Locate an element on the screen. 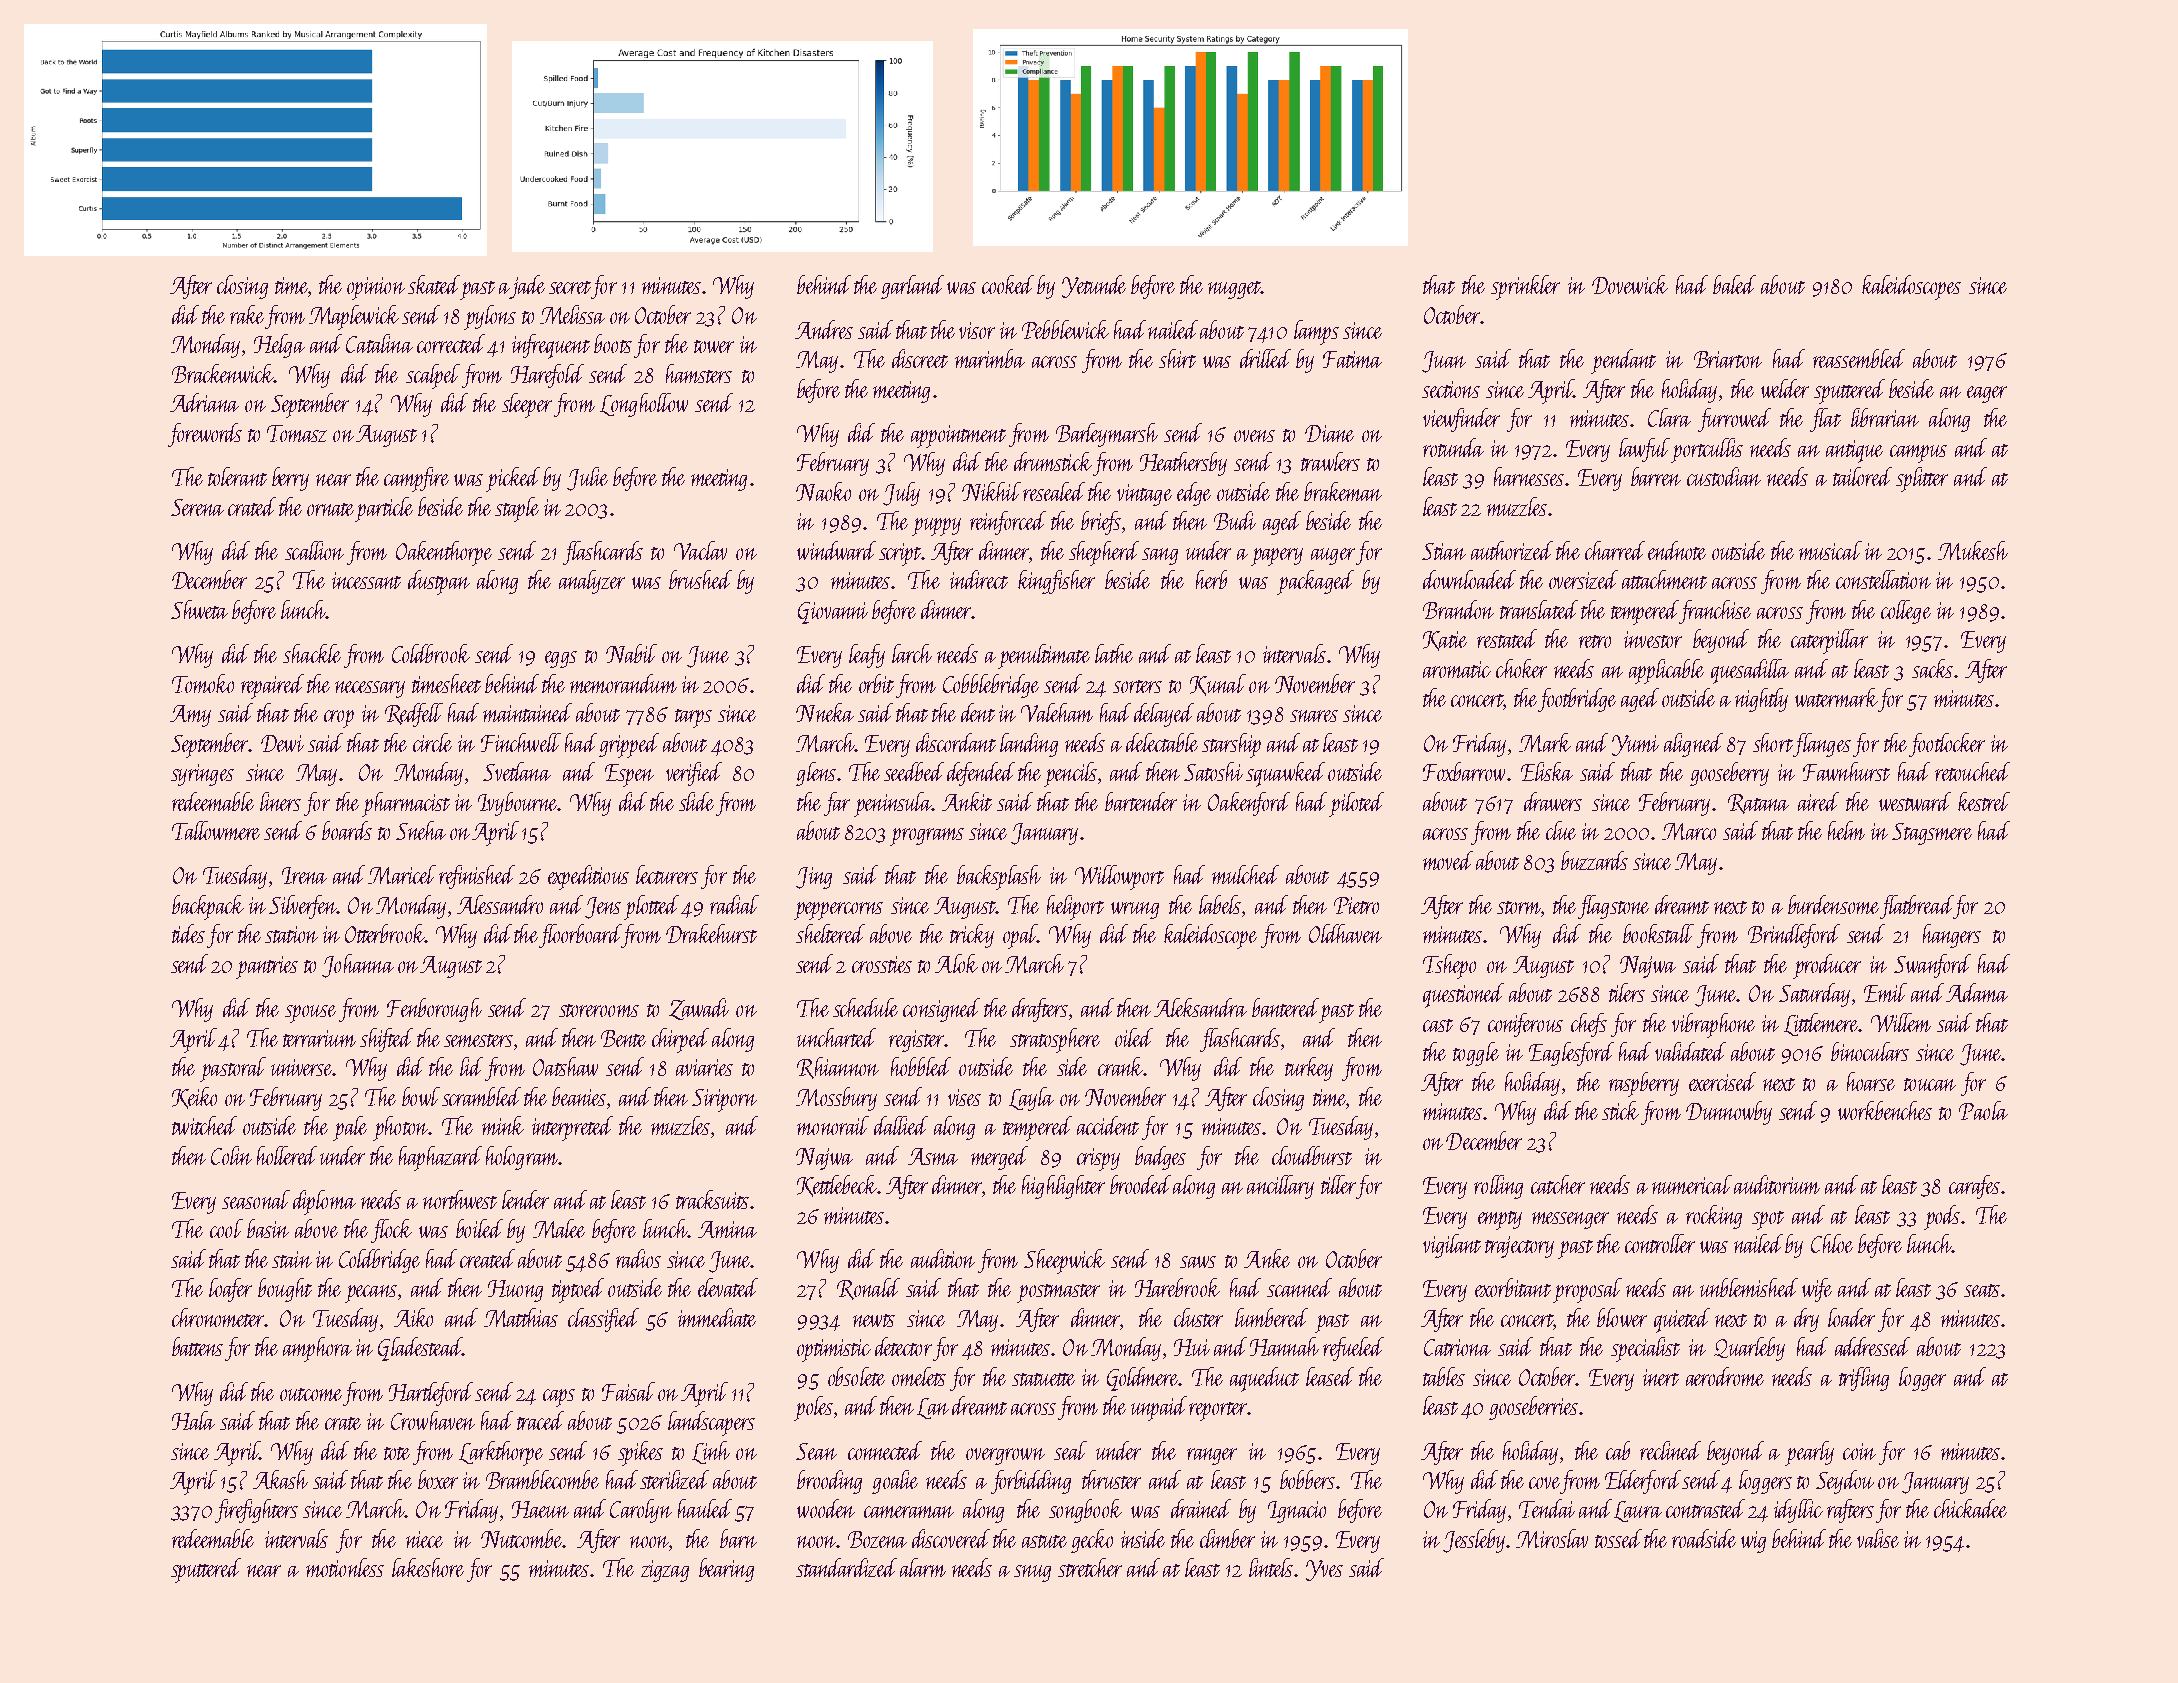 This screenshot has width=2178, height=1683. retouched is located at coordinates (1972, 771).
